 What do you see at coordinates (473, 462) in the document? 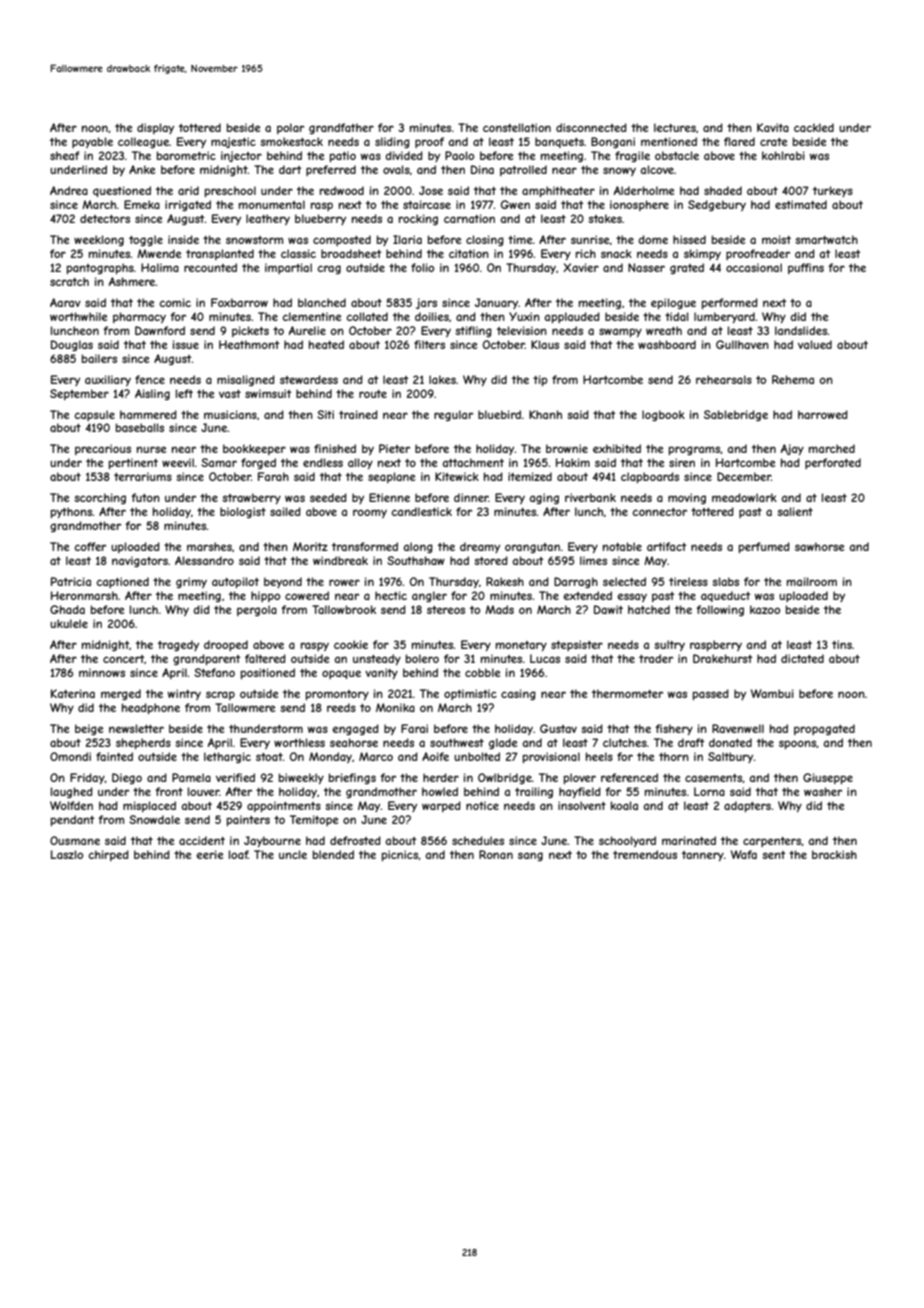
I see `attachment` at bounding box center [473, 462].
